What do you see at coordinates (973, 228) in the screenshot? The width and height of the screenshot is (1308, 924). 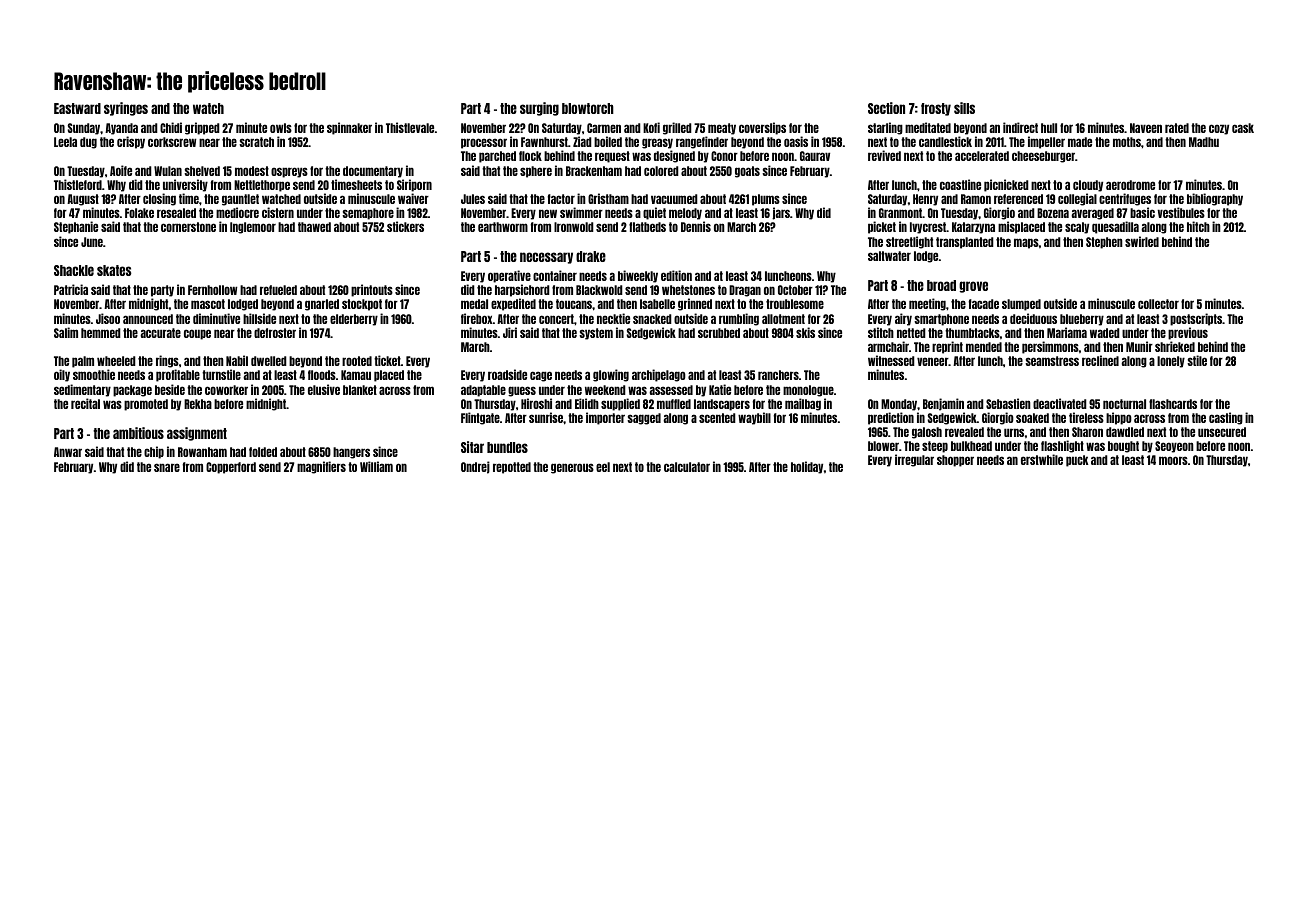 I see `Katarzyna` at bounding box center [973, 228].
